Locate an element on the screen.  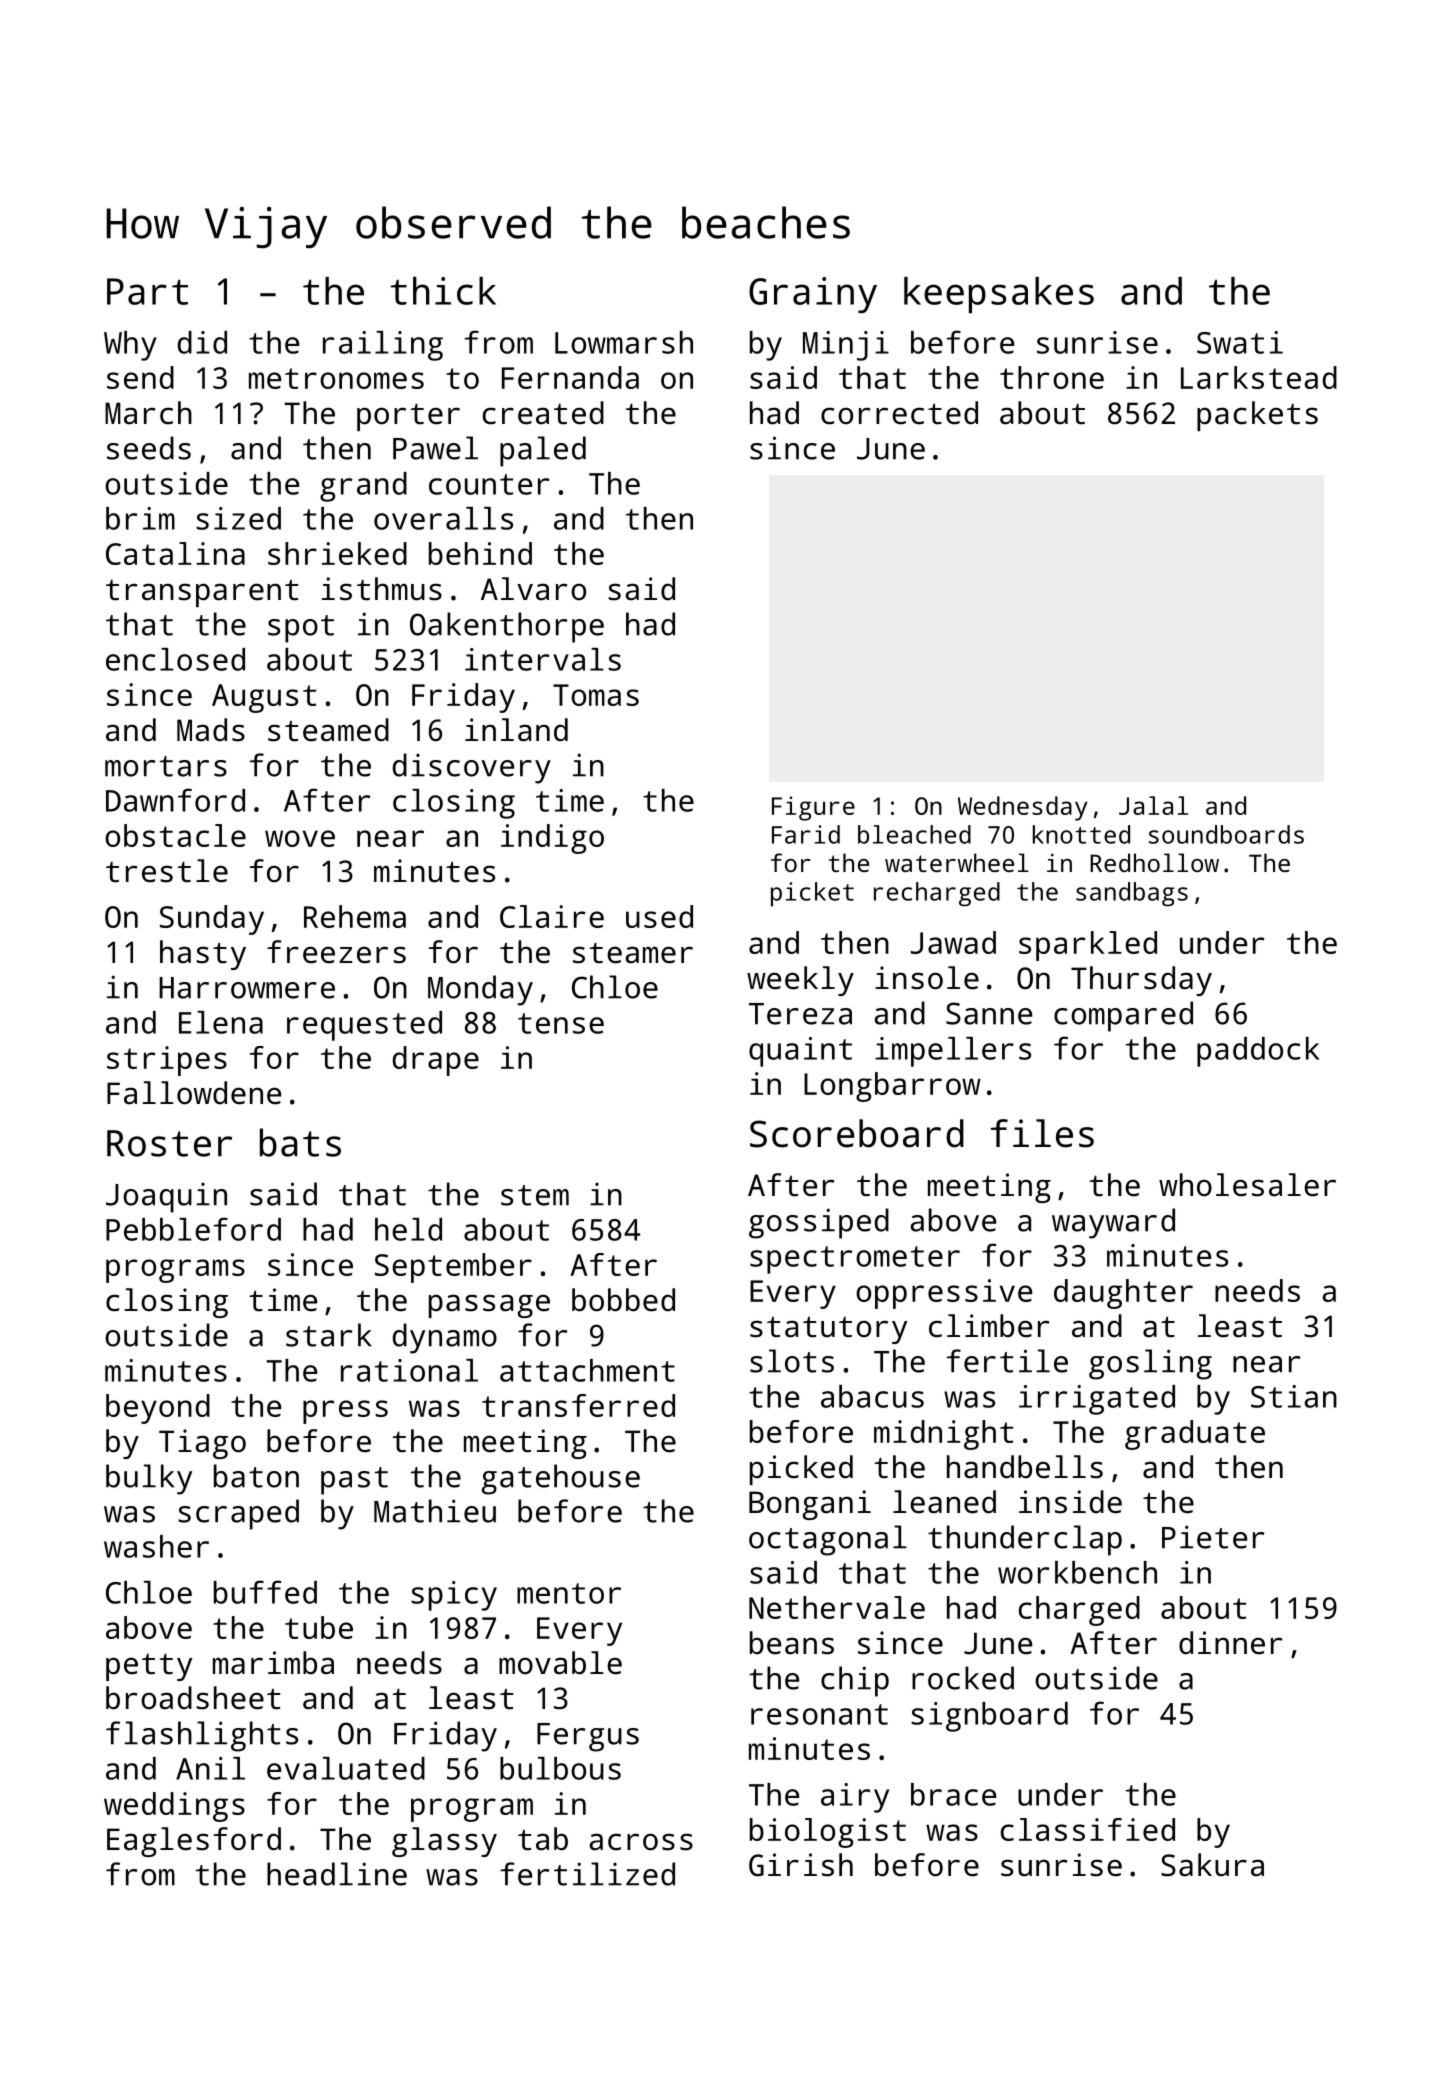
gosling is located at coordinates (1150, 1364).
